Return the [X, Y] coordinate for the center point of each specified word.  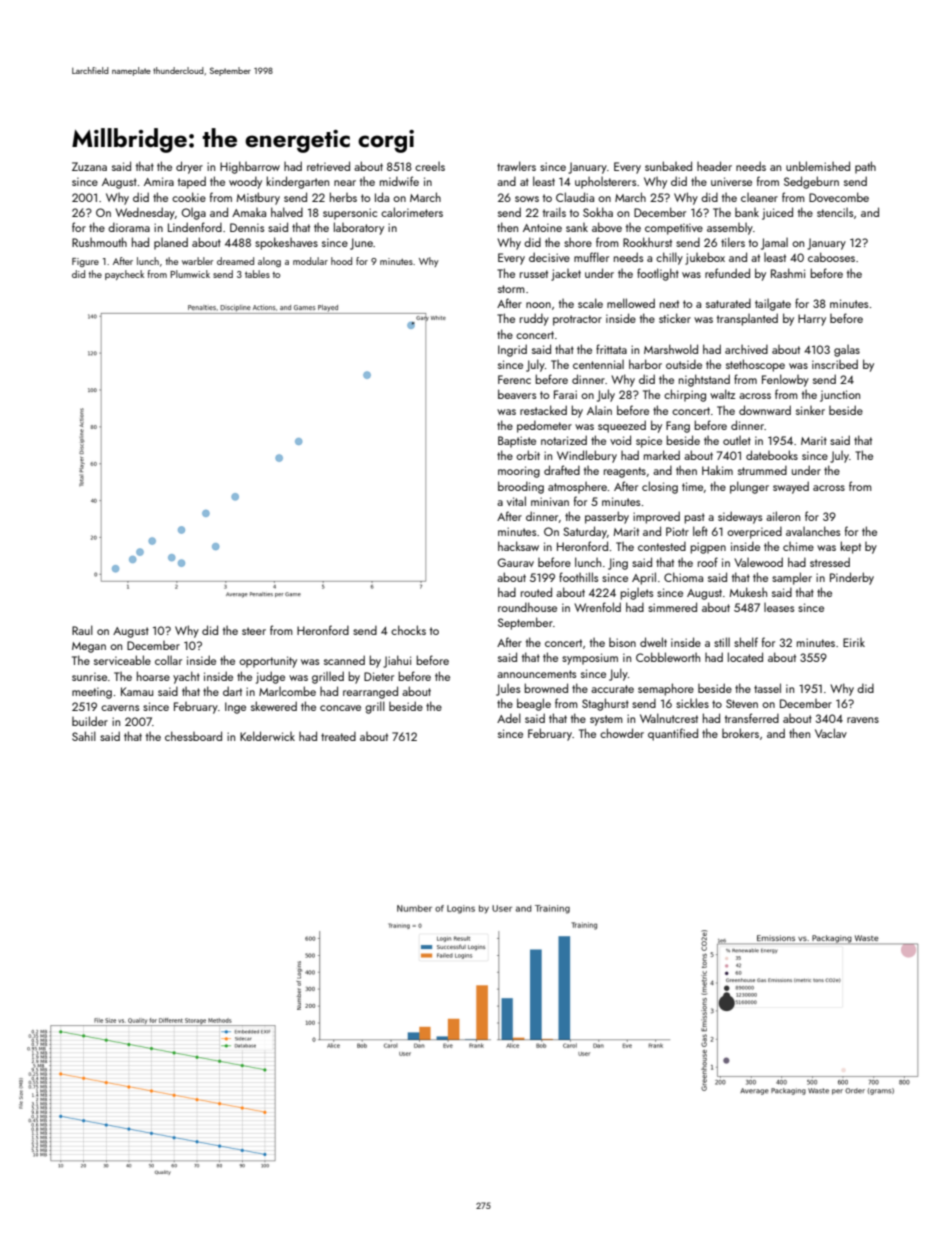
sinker [810, 410]
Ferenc [514, 379]
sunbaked [668, 166]
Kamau [137, 691]
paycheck [124, 275]
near [345, 183]
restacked [543, 410]
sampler [792, 578]
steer [254, 631]
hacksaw [518, 546]
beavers [517, 394]
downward [765, 410]
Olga [193, 214]
